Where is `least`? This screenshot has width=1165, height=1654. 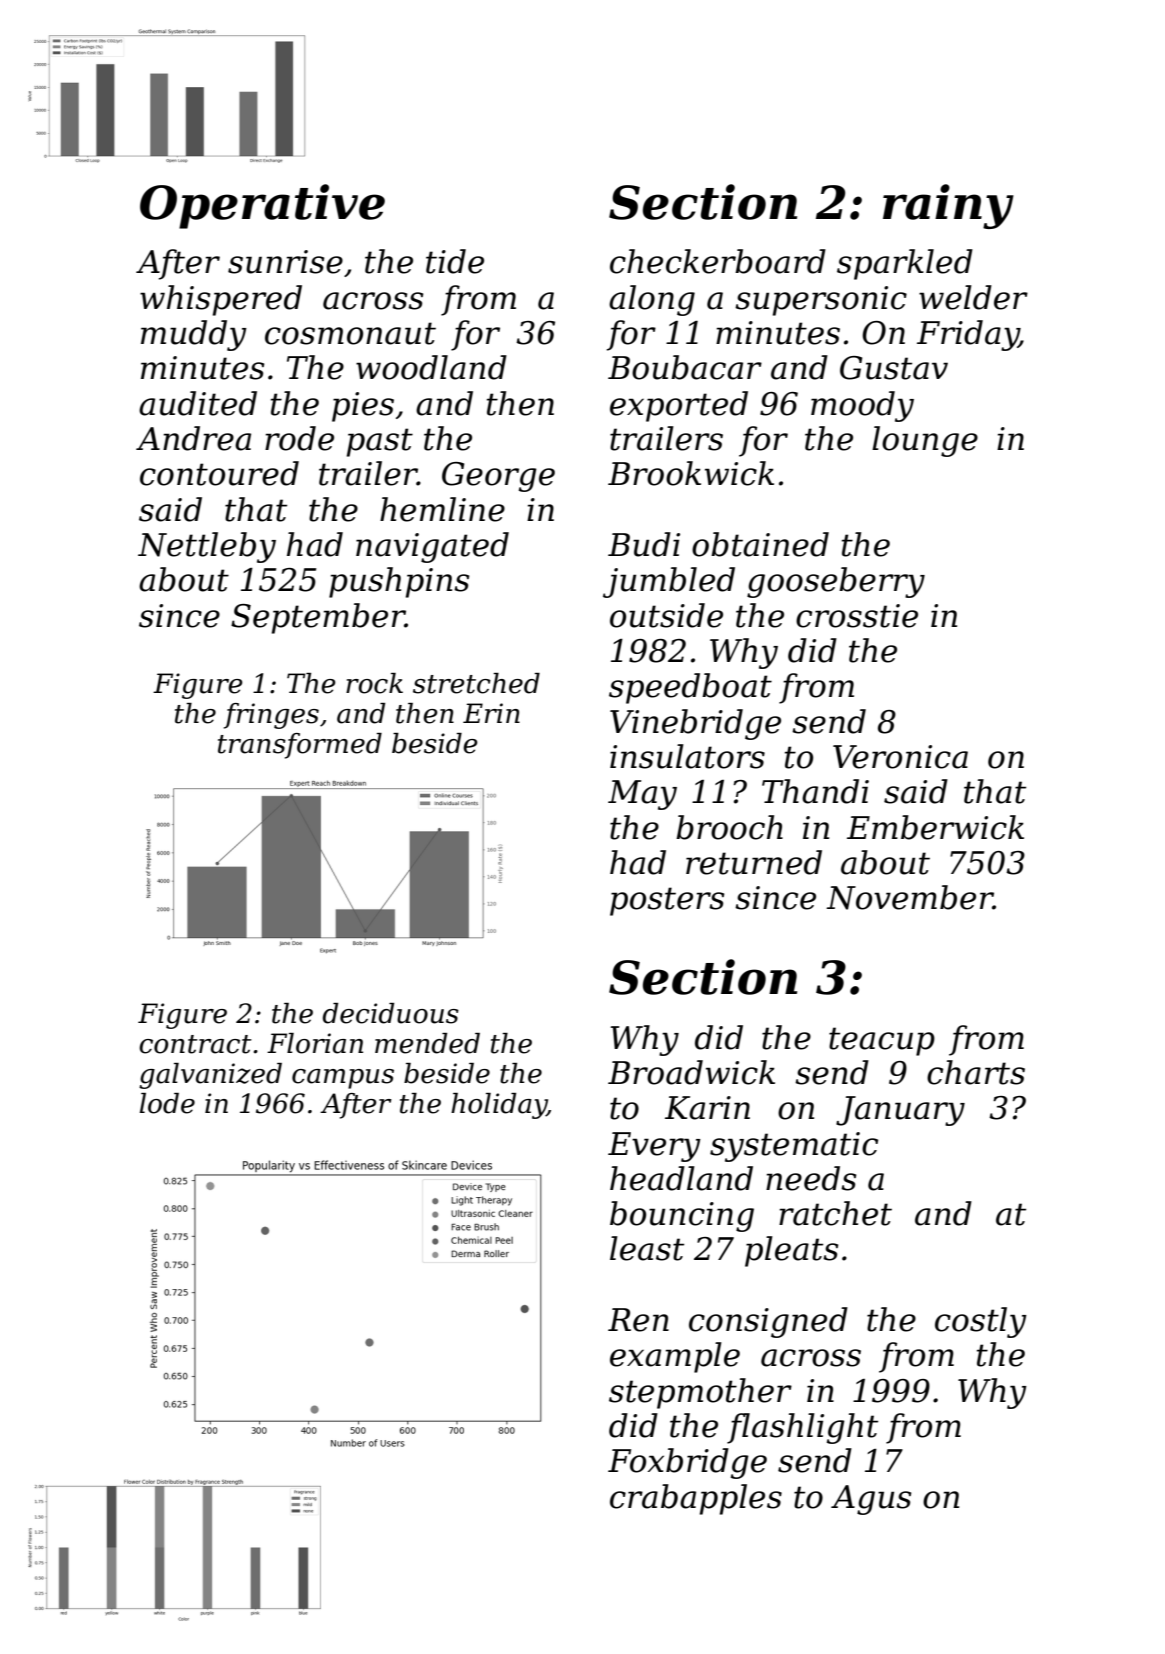 least is located at coordinates (647, 1248).
